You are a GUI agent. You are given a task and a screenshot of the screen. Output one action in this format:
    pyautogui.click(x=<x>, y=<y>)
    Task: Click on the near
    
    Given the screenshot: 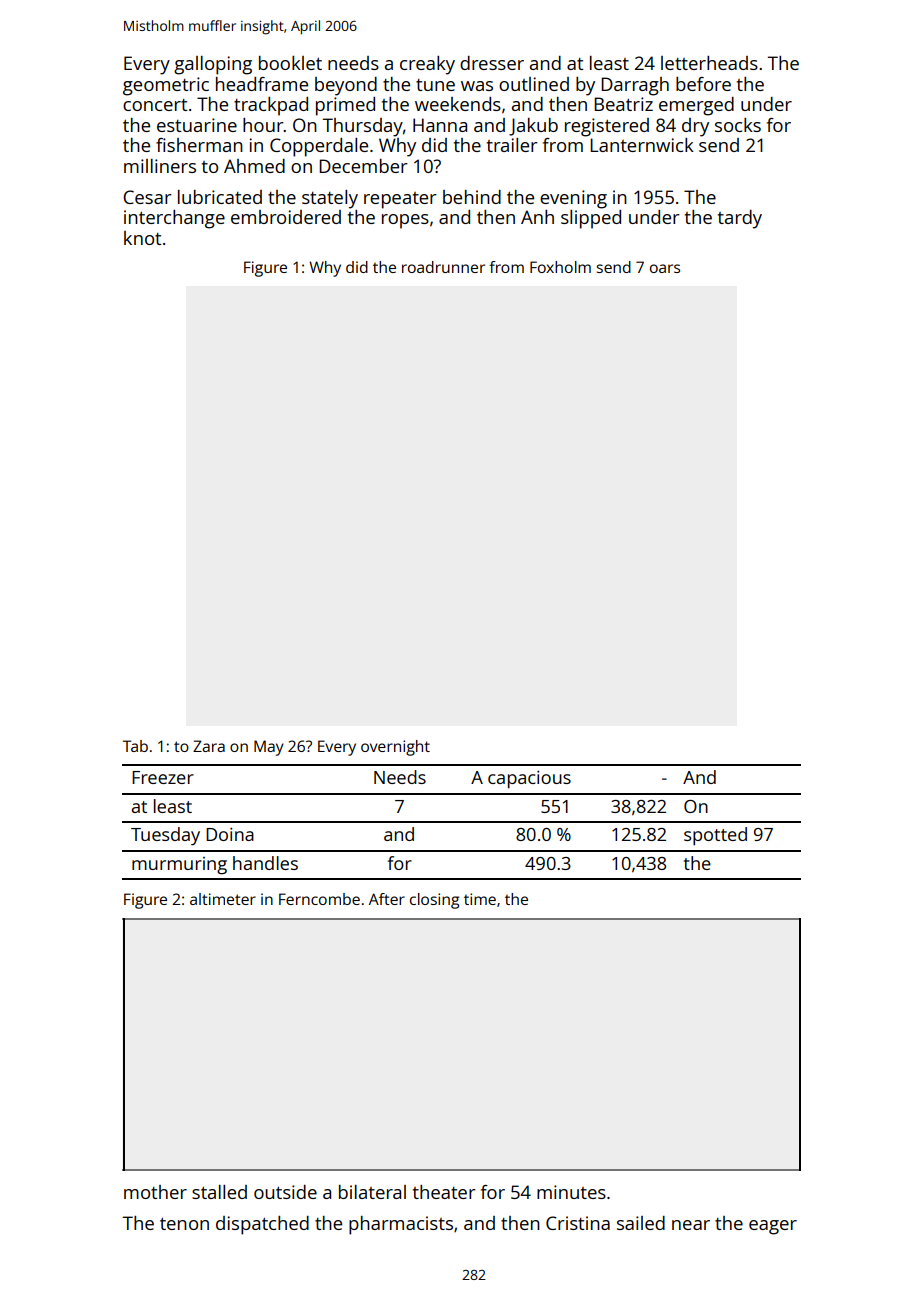 What is the action you would take?
    pyautogui.click(x=691, y=1225)
